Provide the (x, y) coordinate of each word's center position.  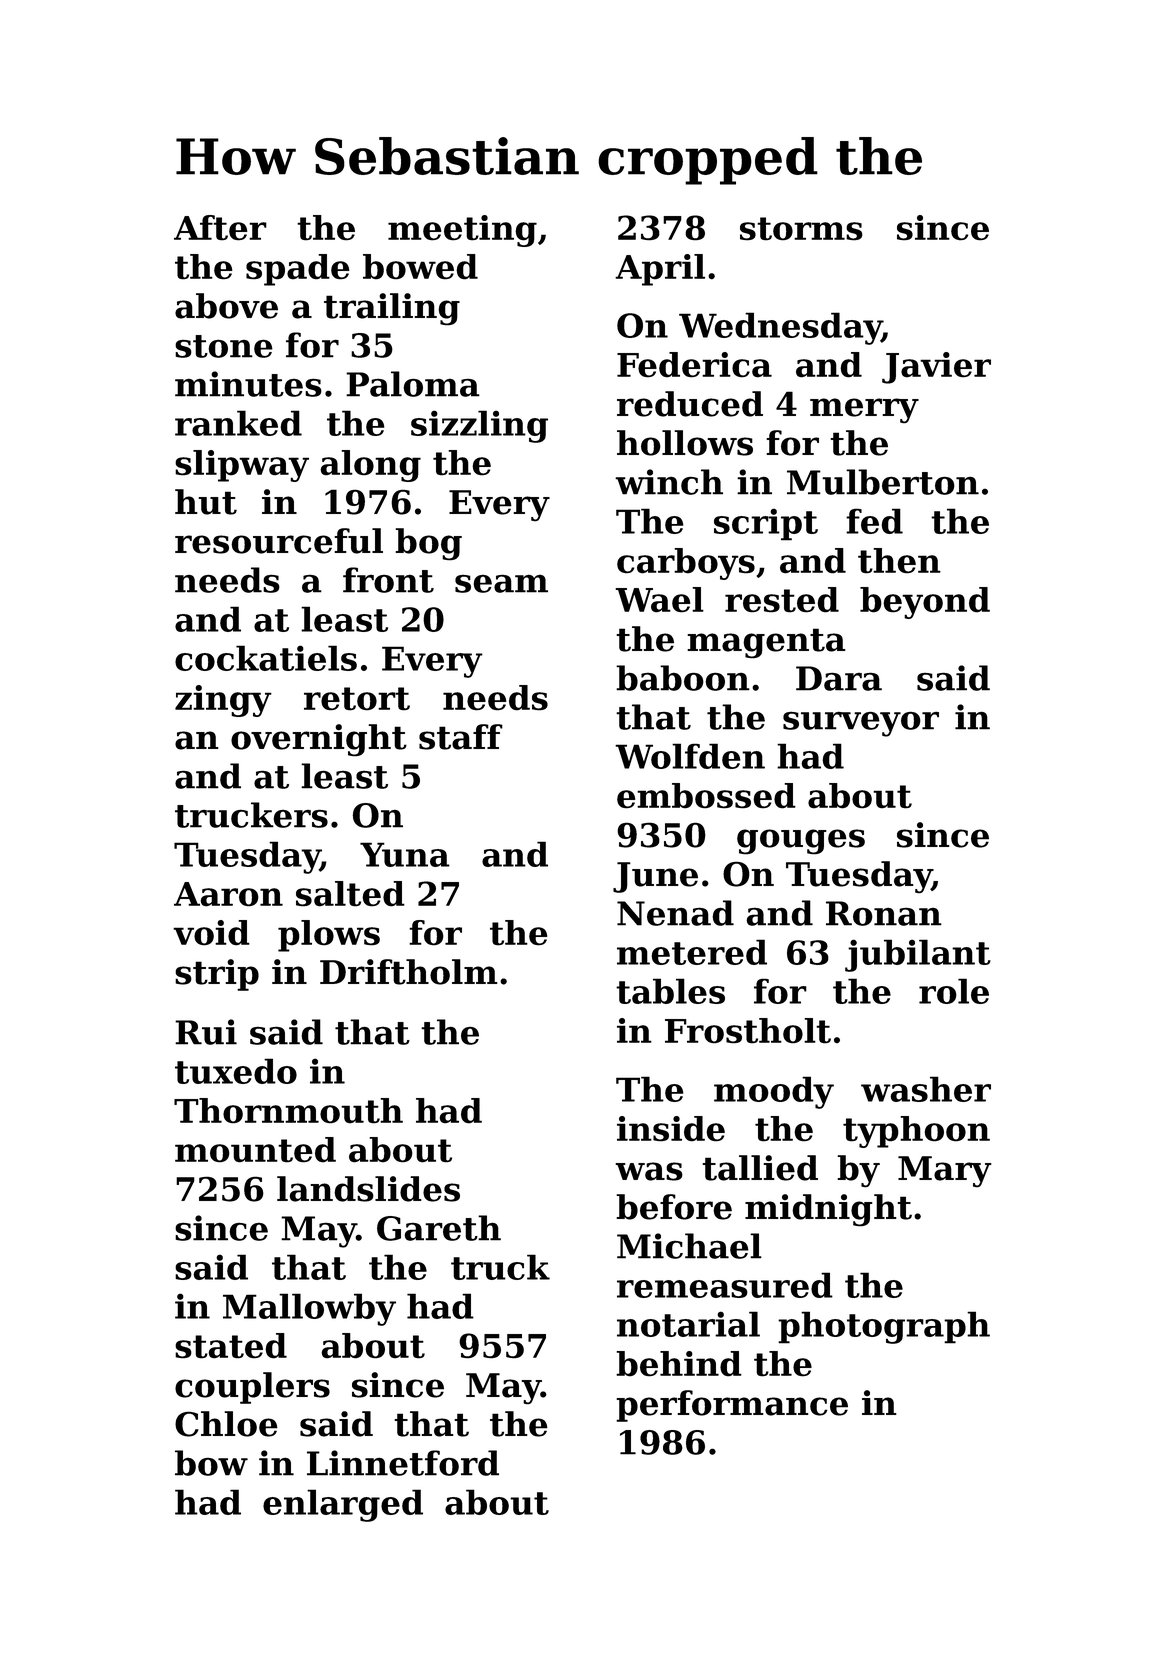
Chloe (226, 1424)
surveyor (861, 724)
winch (669, 482)
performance (732, 1406)
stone (224, 346)
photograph (884, 1327)
